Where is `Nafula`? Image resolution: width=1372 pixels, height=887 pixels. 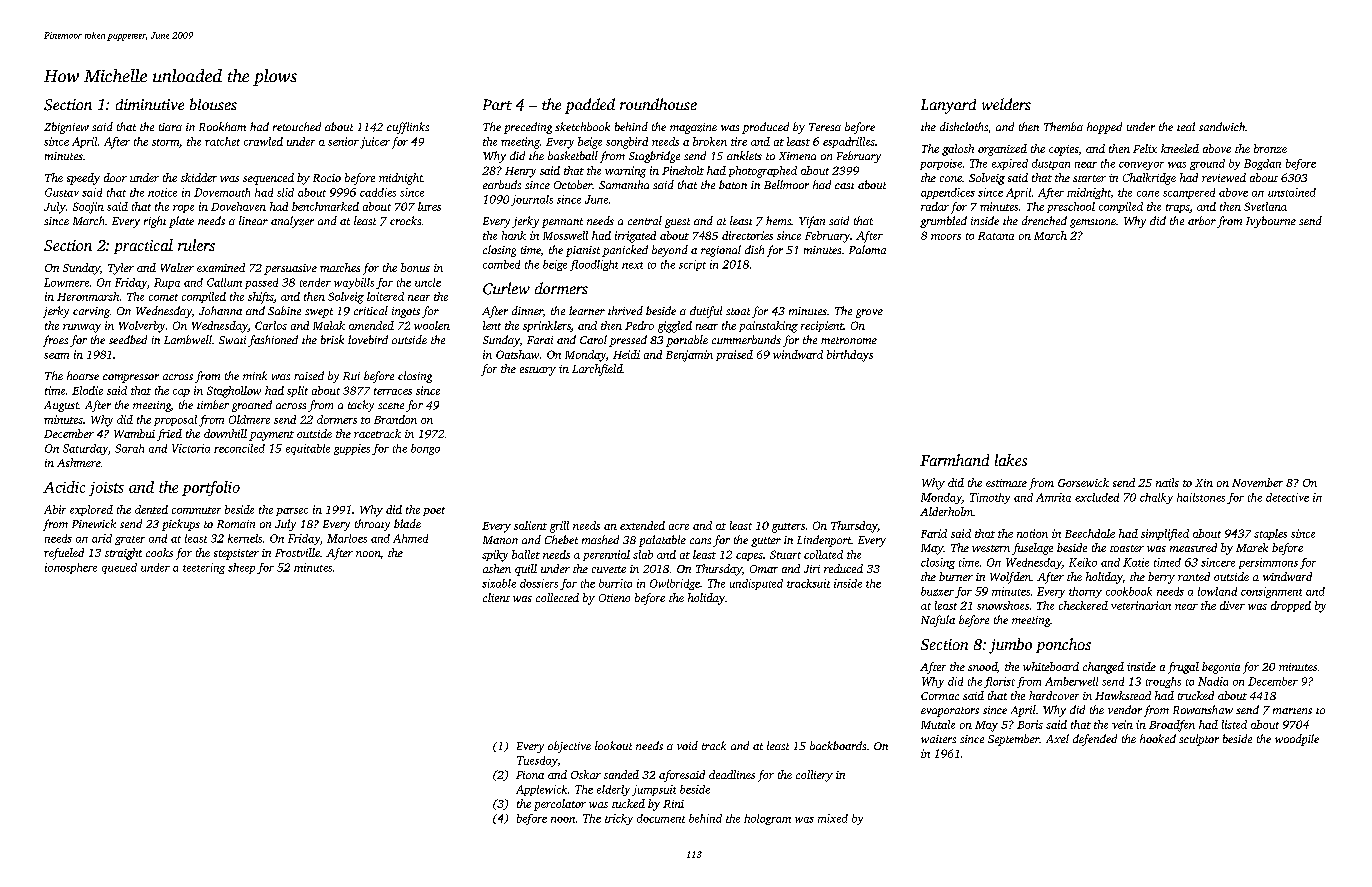 Nafula is located at coordinates (938, 621).
